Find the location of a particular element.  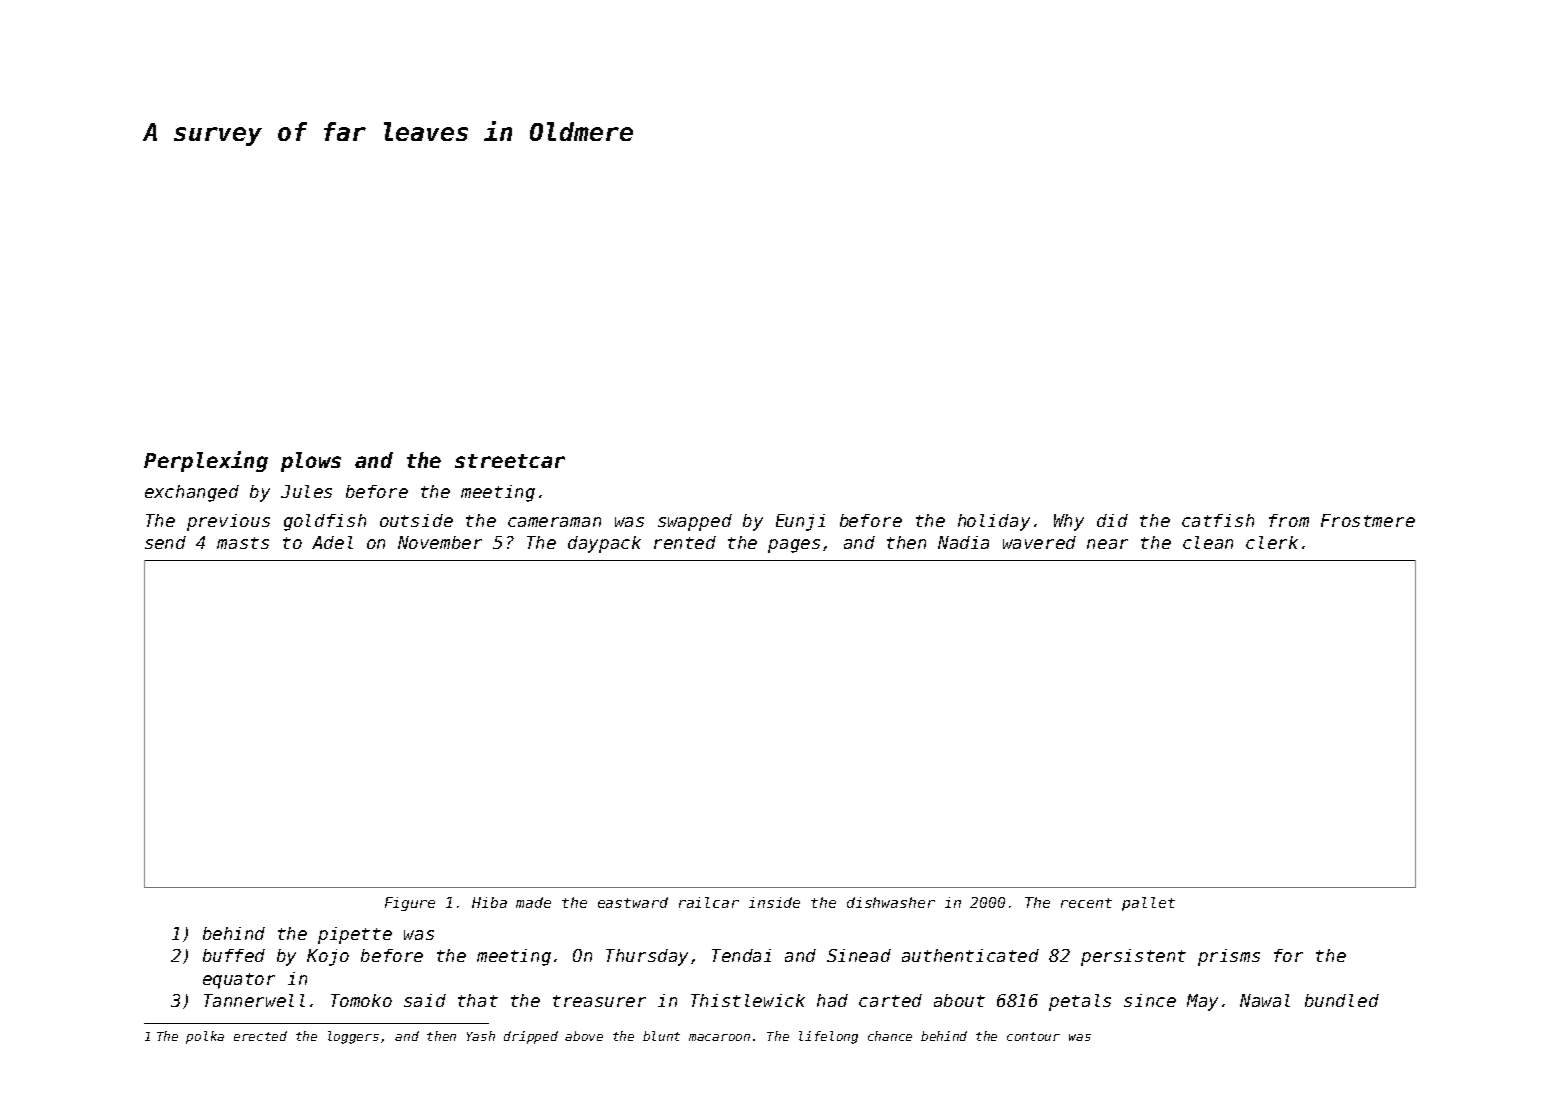

send is located at coordinates (165, 542).
